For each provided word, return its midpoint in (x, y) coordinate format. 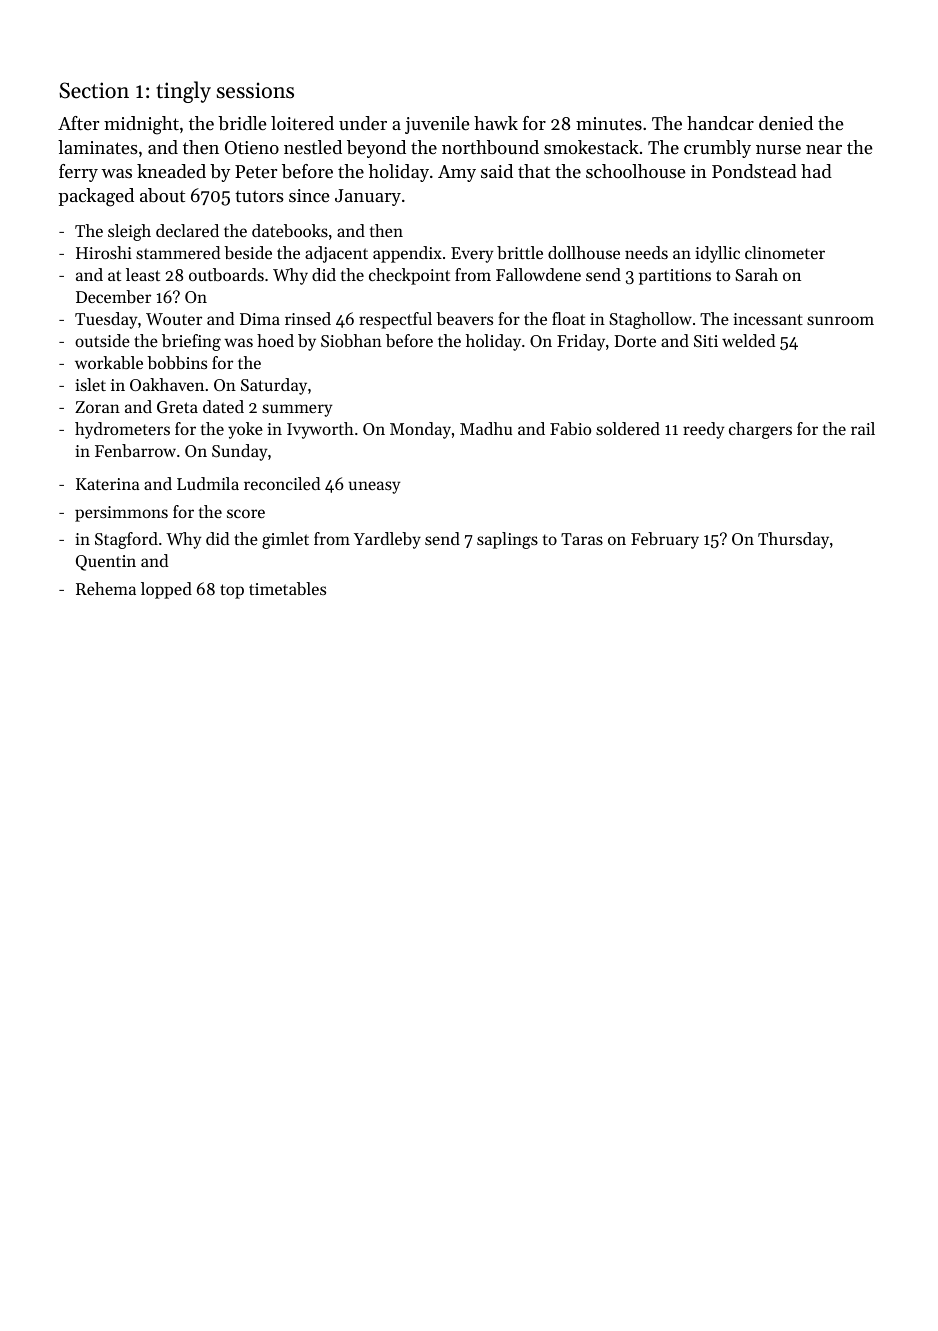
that (534, 171)
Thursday (793, 540)
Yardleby (387, 540)
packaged (96, 197)
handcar (720, 123)
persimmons (121, 514)
